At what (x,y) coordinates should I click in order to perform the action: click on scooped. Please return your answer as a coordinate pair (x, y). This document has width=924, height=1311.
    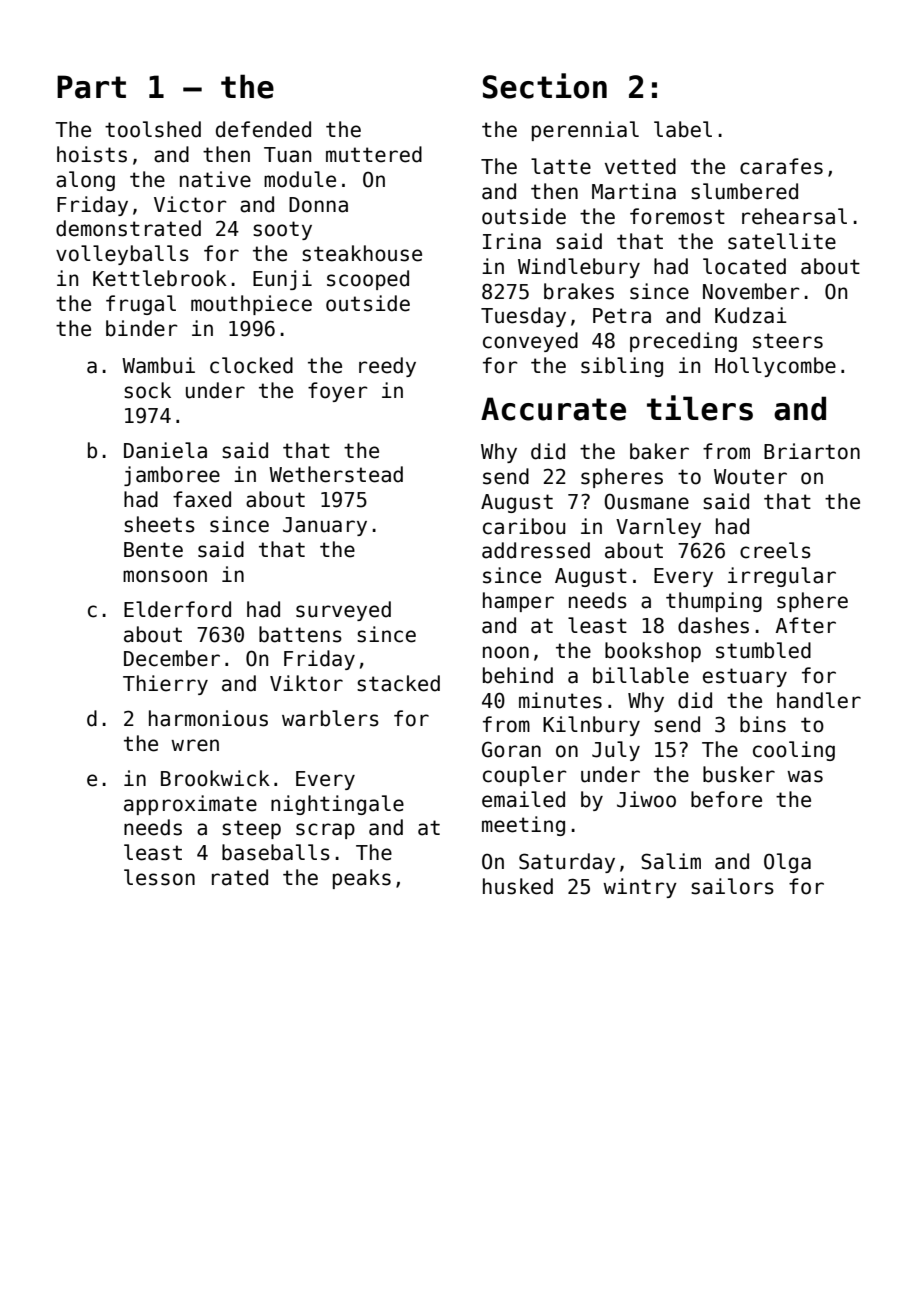
    Looking at the image, I should click on (368, 280).
